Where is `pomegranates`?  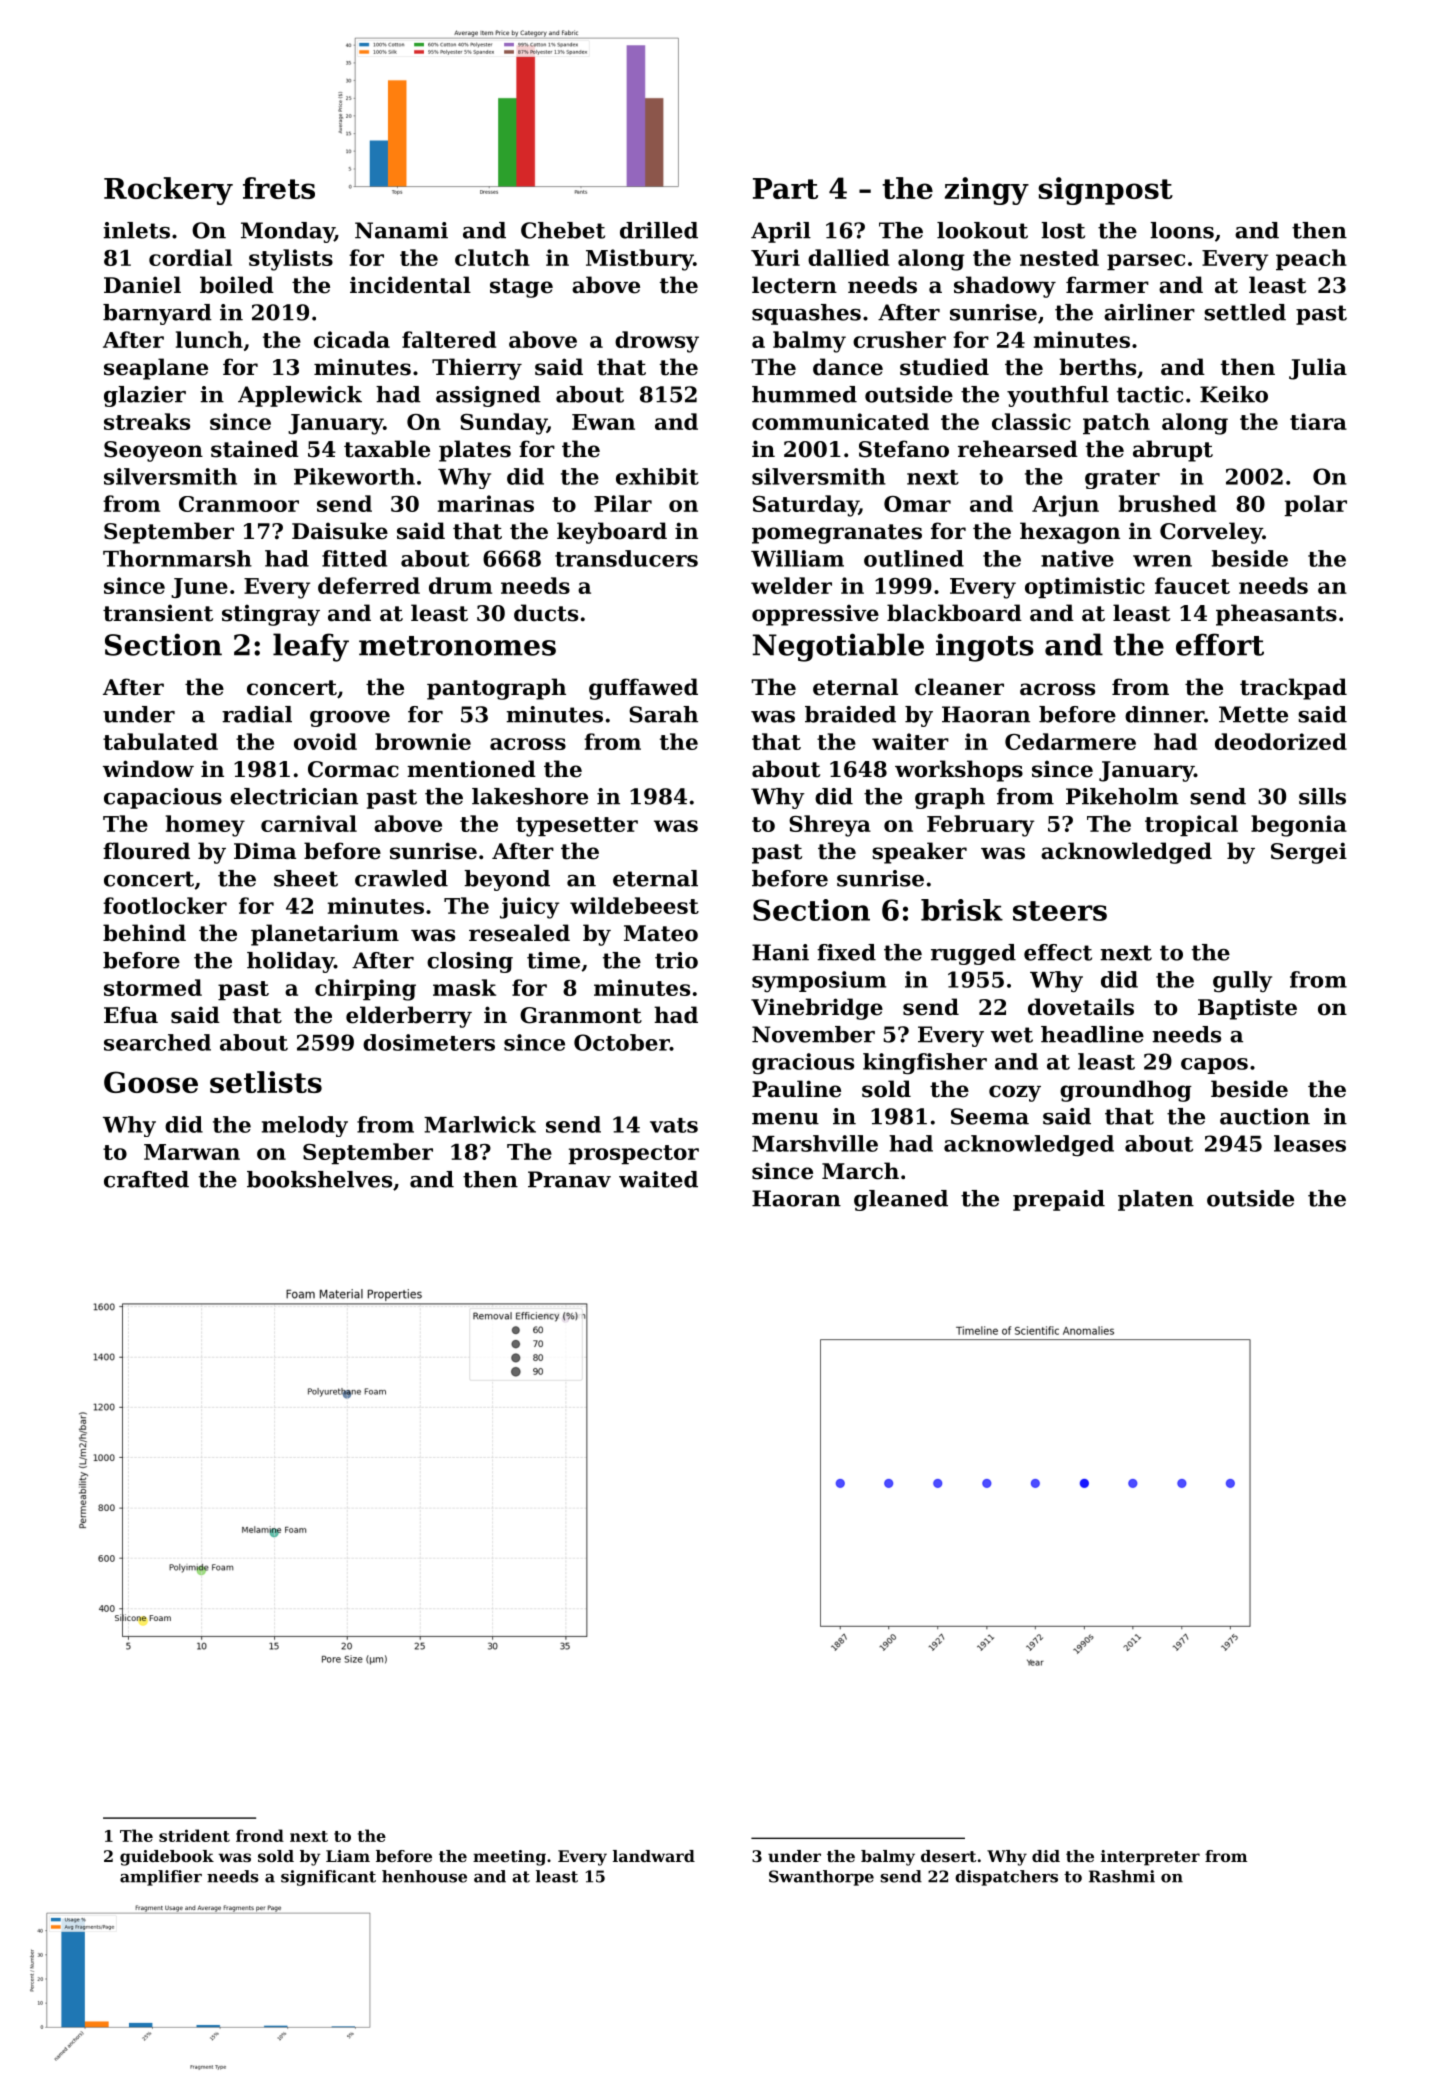 pomegranates is located at coordinates (837, 534).
